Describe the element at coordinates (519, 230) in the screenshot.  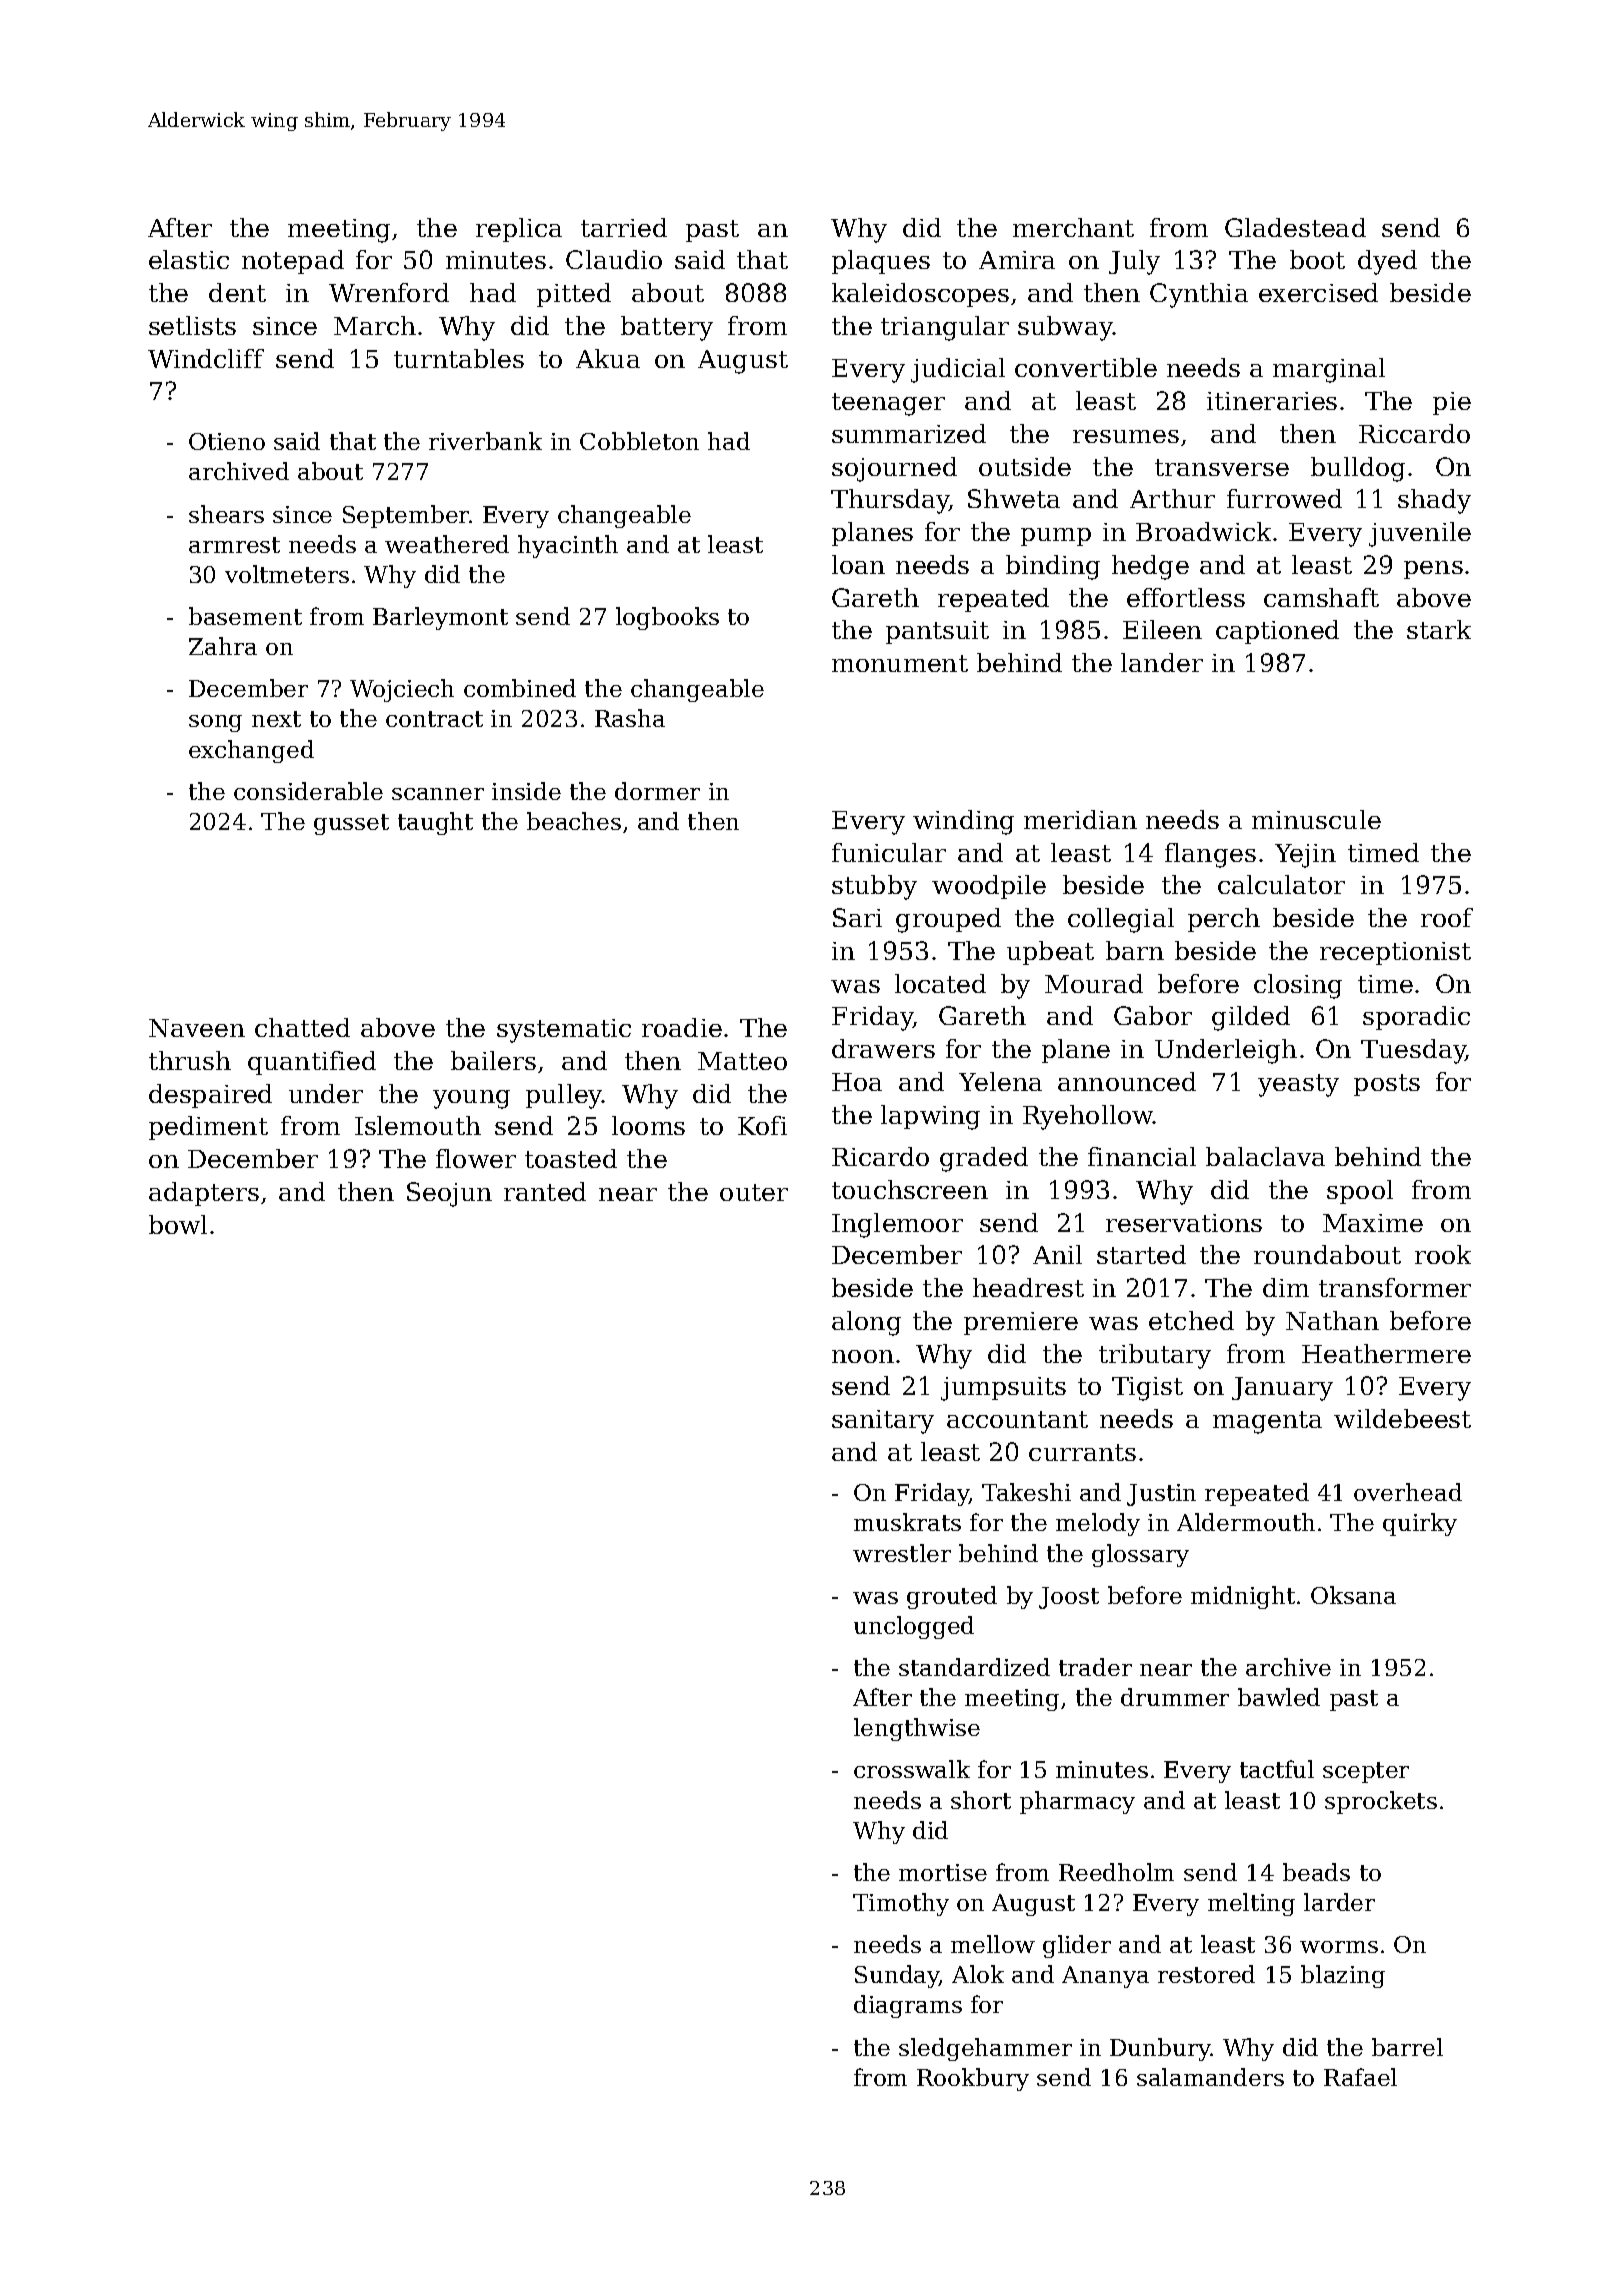
I see `replica` at that location.
